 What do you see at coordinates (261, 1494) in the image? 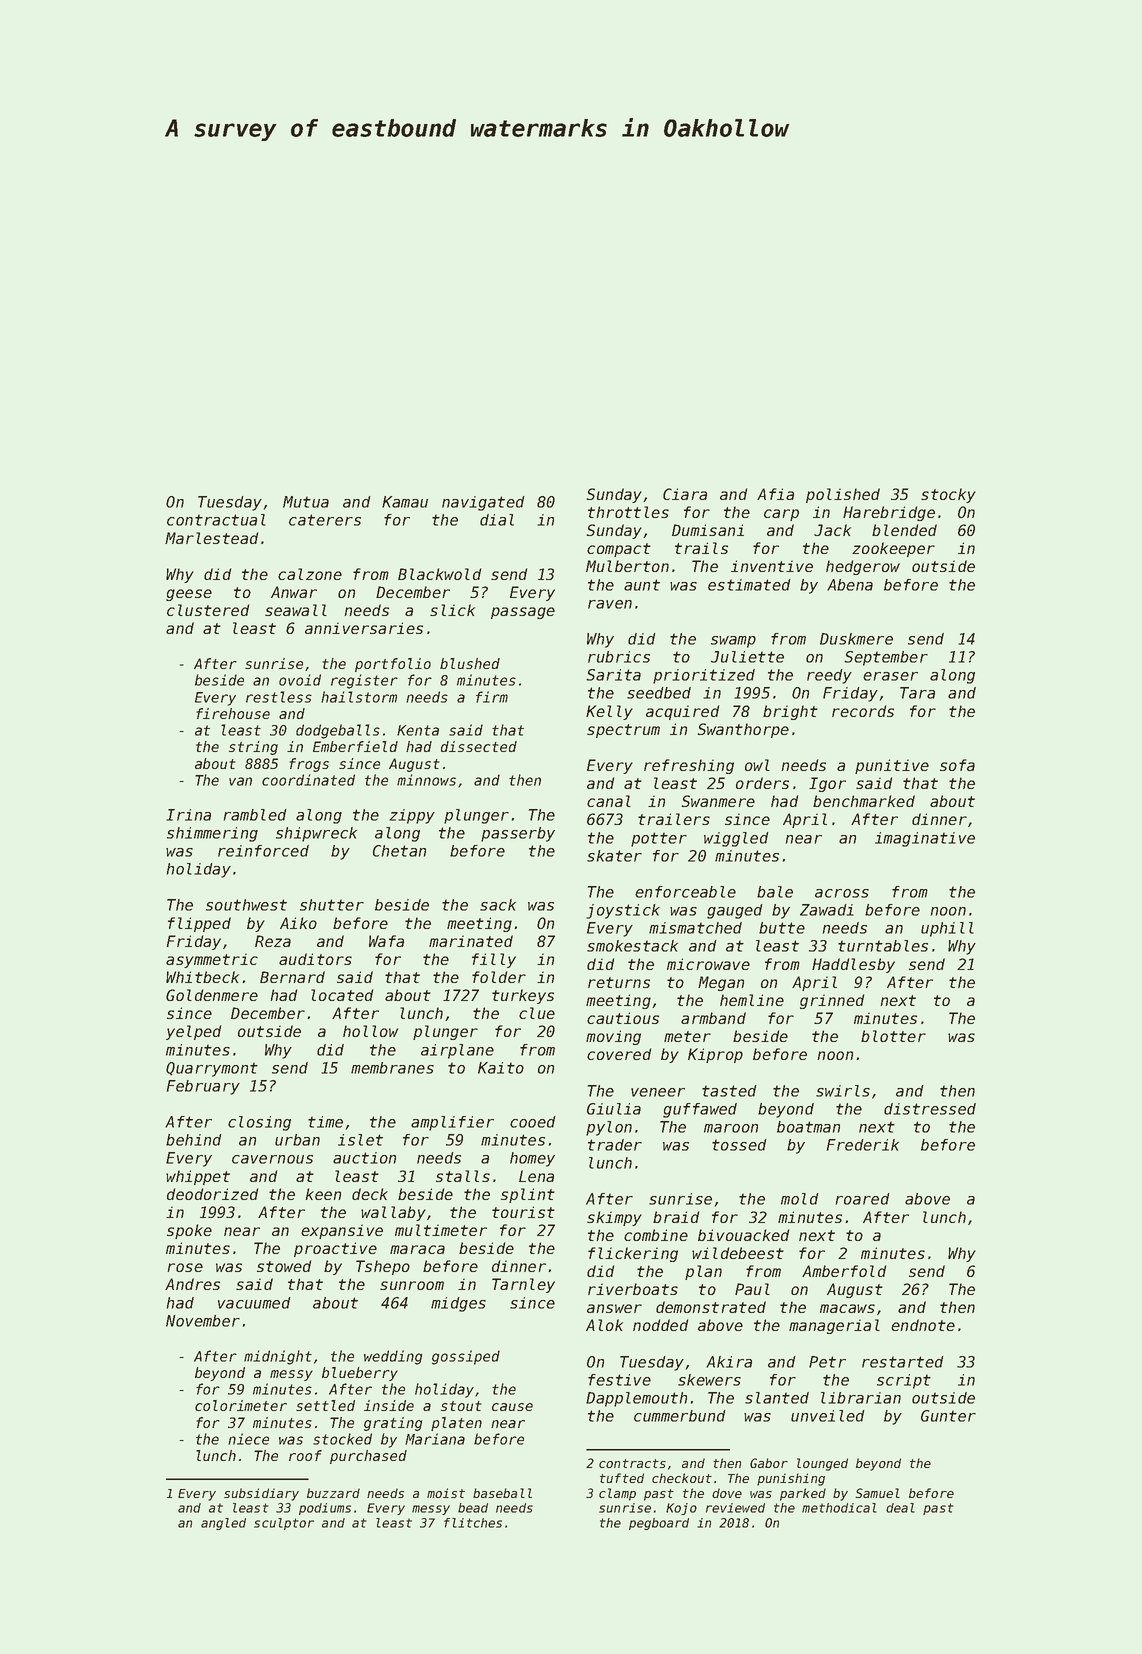
I see `subsidiary` at bounding box center [261, 1494].
